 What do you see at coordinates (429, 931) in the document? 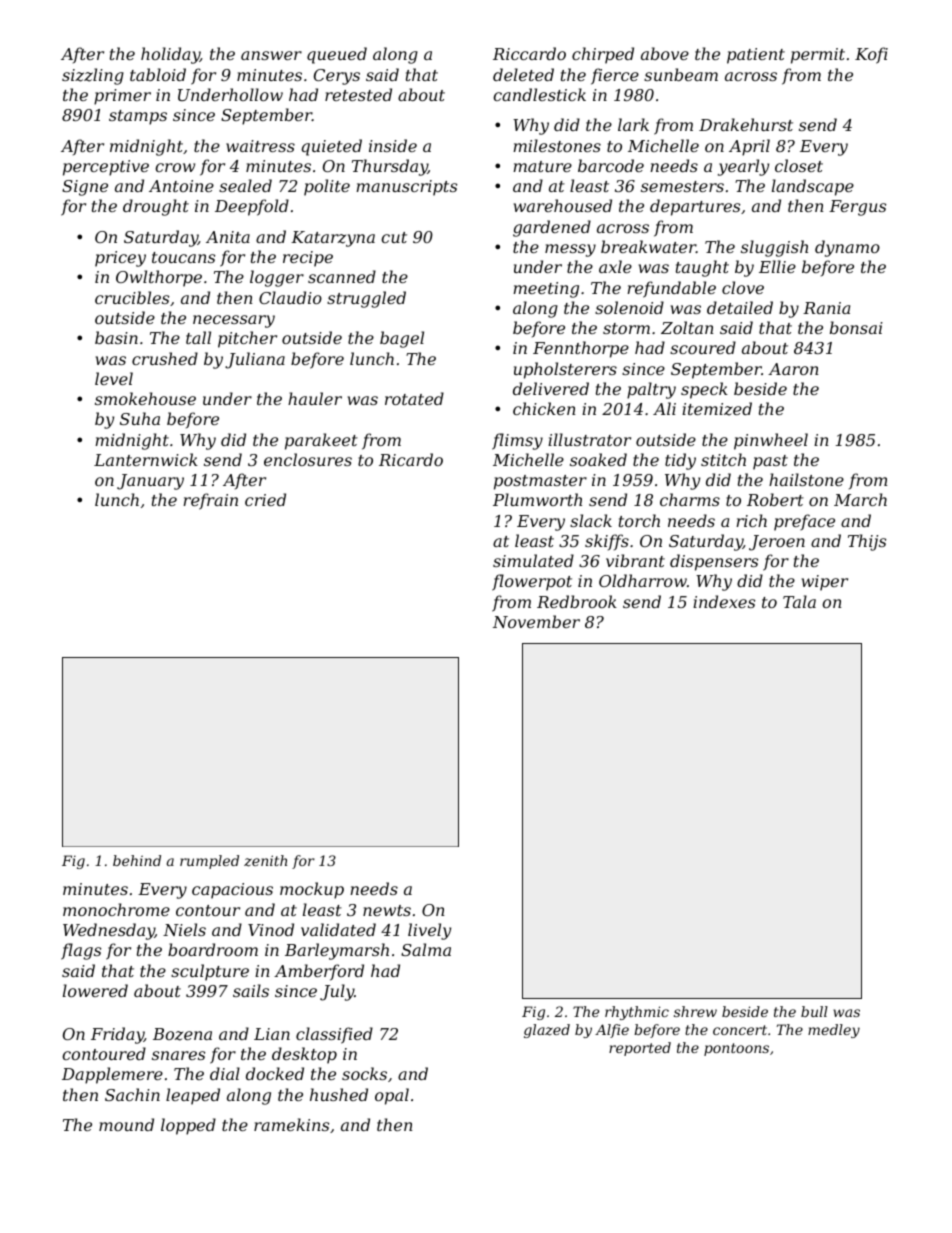
I see `lively` at bounding box center [429, 931].
